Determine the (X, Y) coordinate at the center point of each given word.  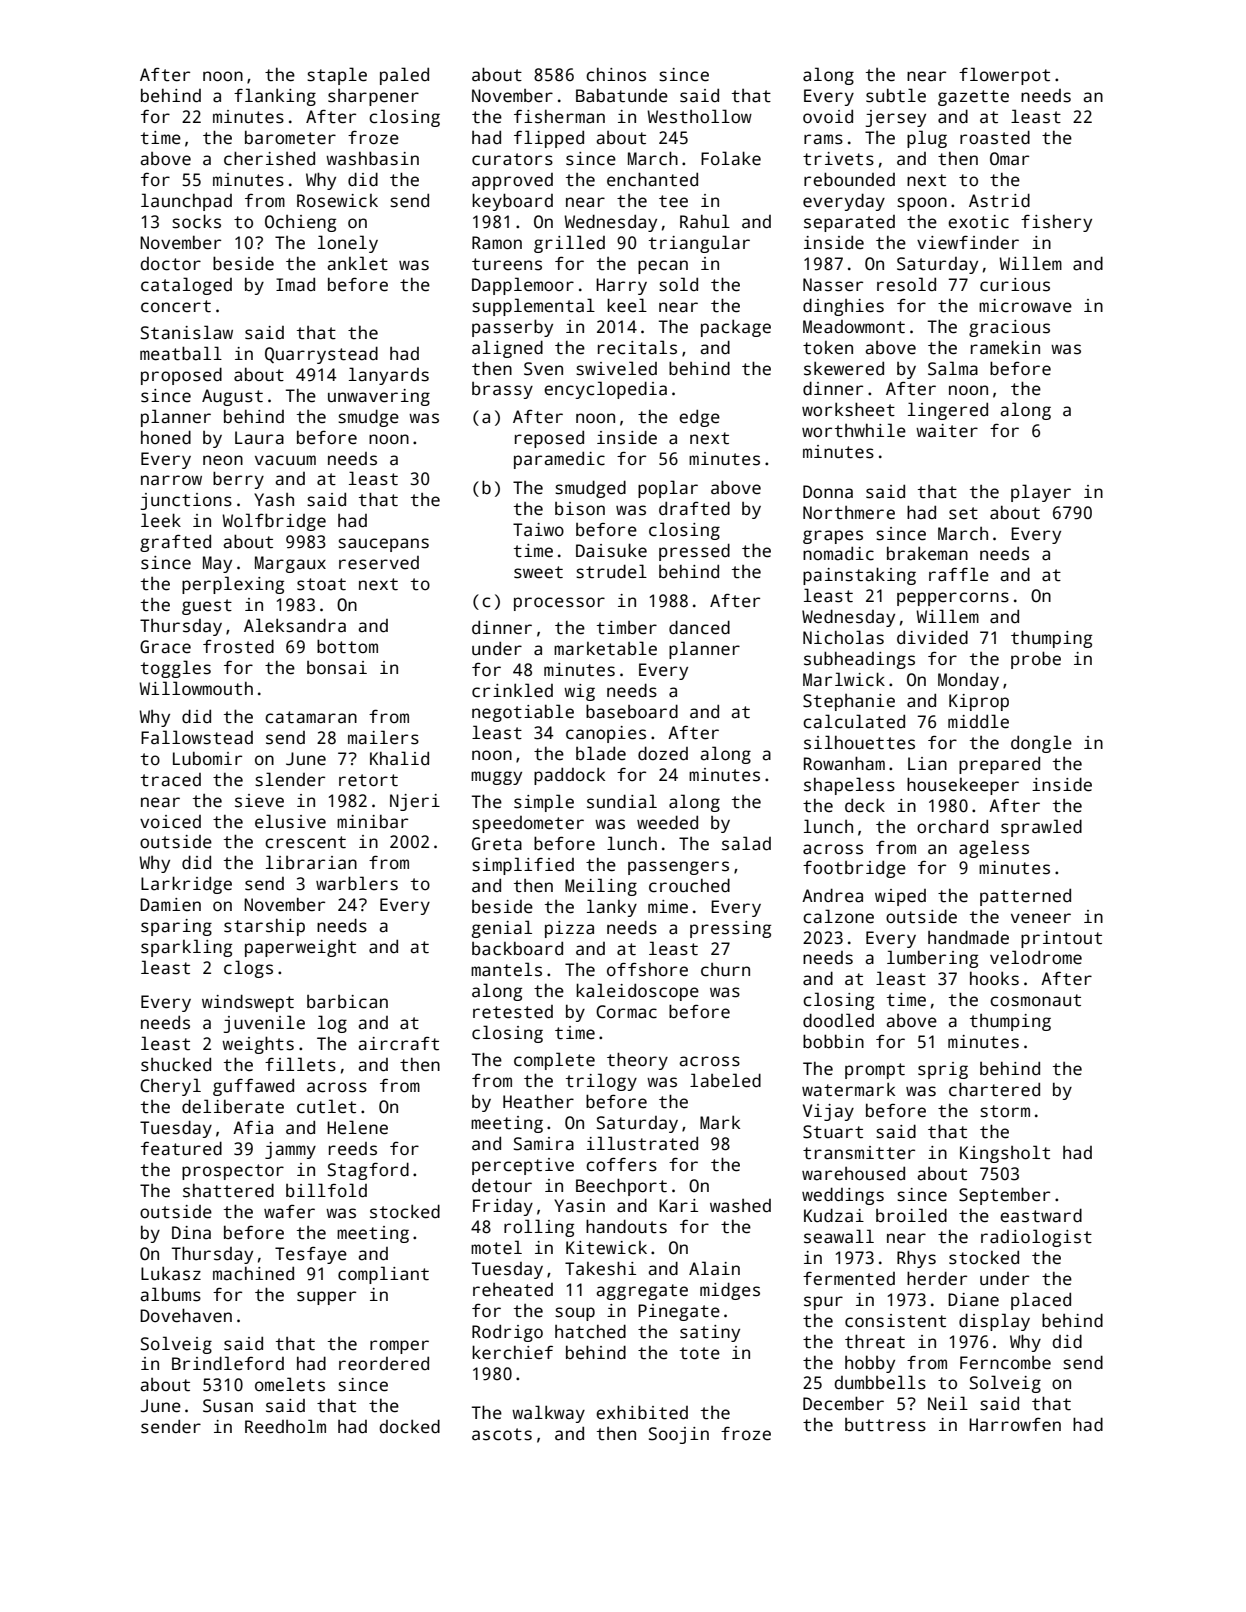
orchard (952, 826)
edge (699, 418)
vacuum (285, 460)
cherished (269, 158)
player (1041, 493)
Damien (170, 905)
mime (668, 907)
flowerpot (1004, 76)
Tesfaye (311, 1255)
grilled (569, 244)
